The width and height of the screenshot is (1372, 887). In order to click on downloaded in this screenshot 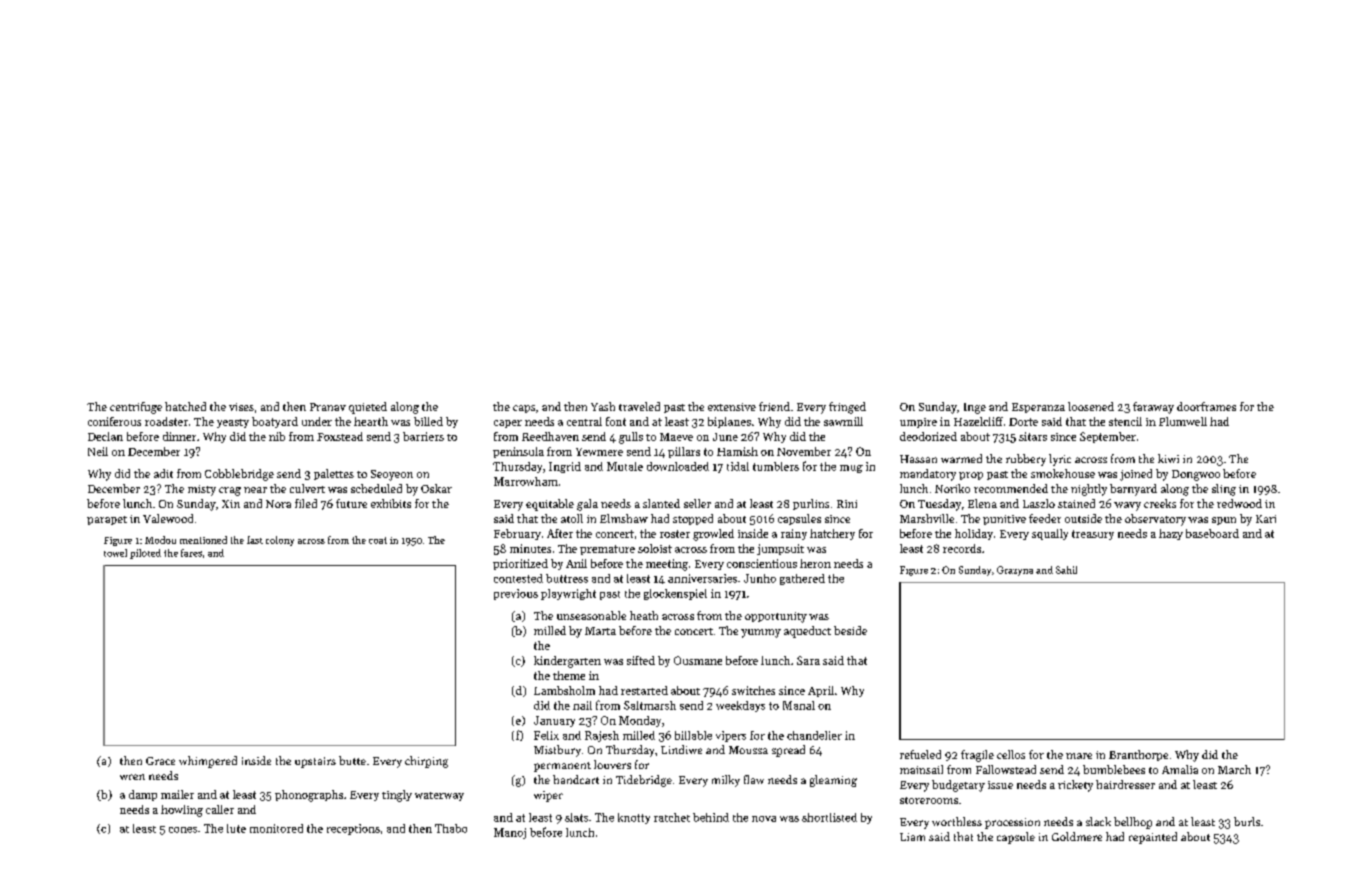, I will do `click(678, 466)`.
